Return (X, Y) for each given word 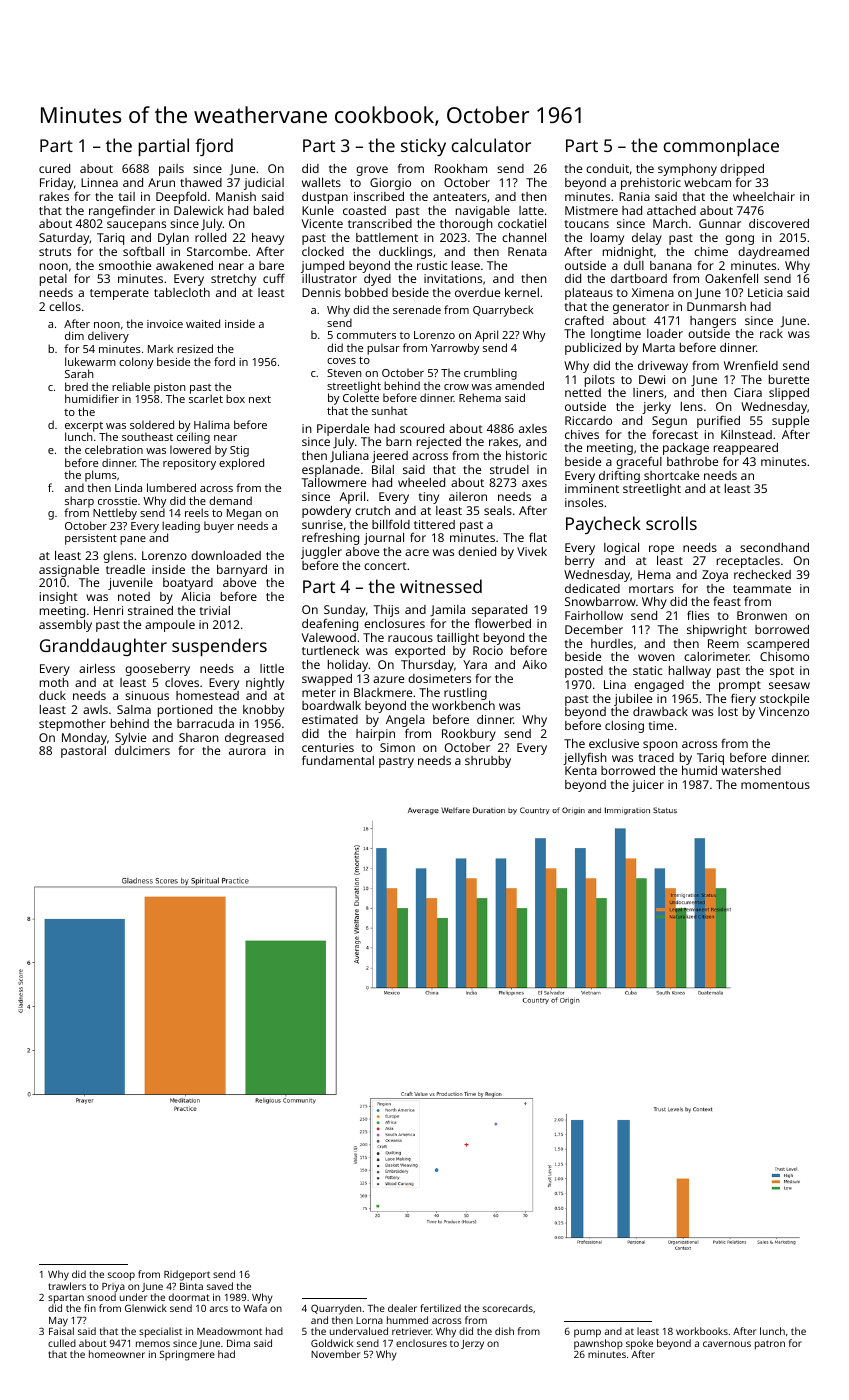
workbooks (702, 1331)
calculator (491, 145)
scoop (121, 1276)
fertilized (441, 1308)
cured (54, 168)
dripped (742, 171)
